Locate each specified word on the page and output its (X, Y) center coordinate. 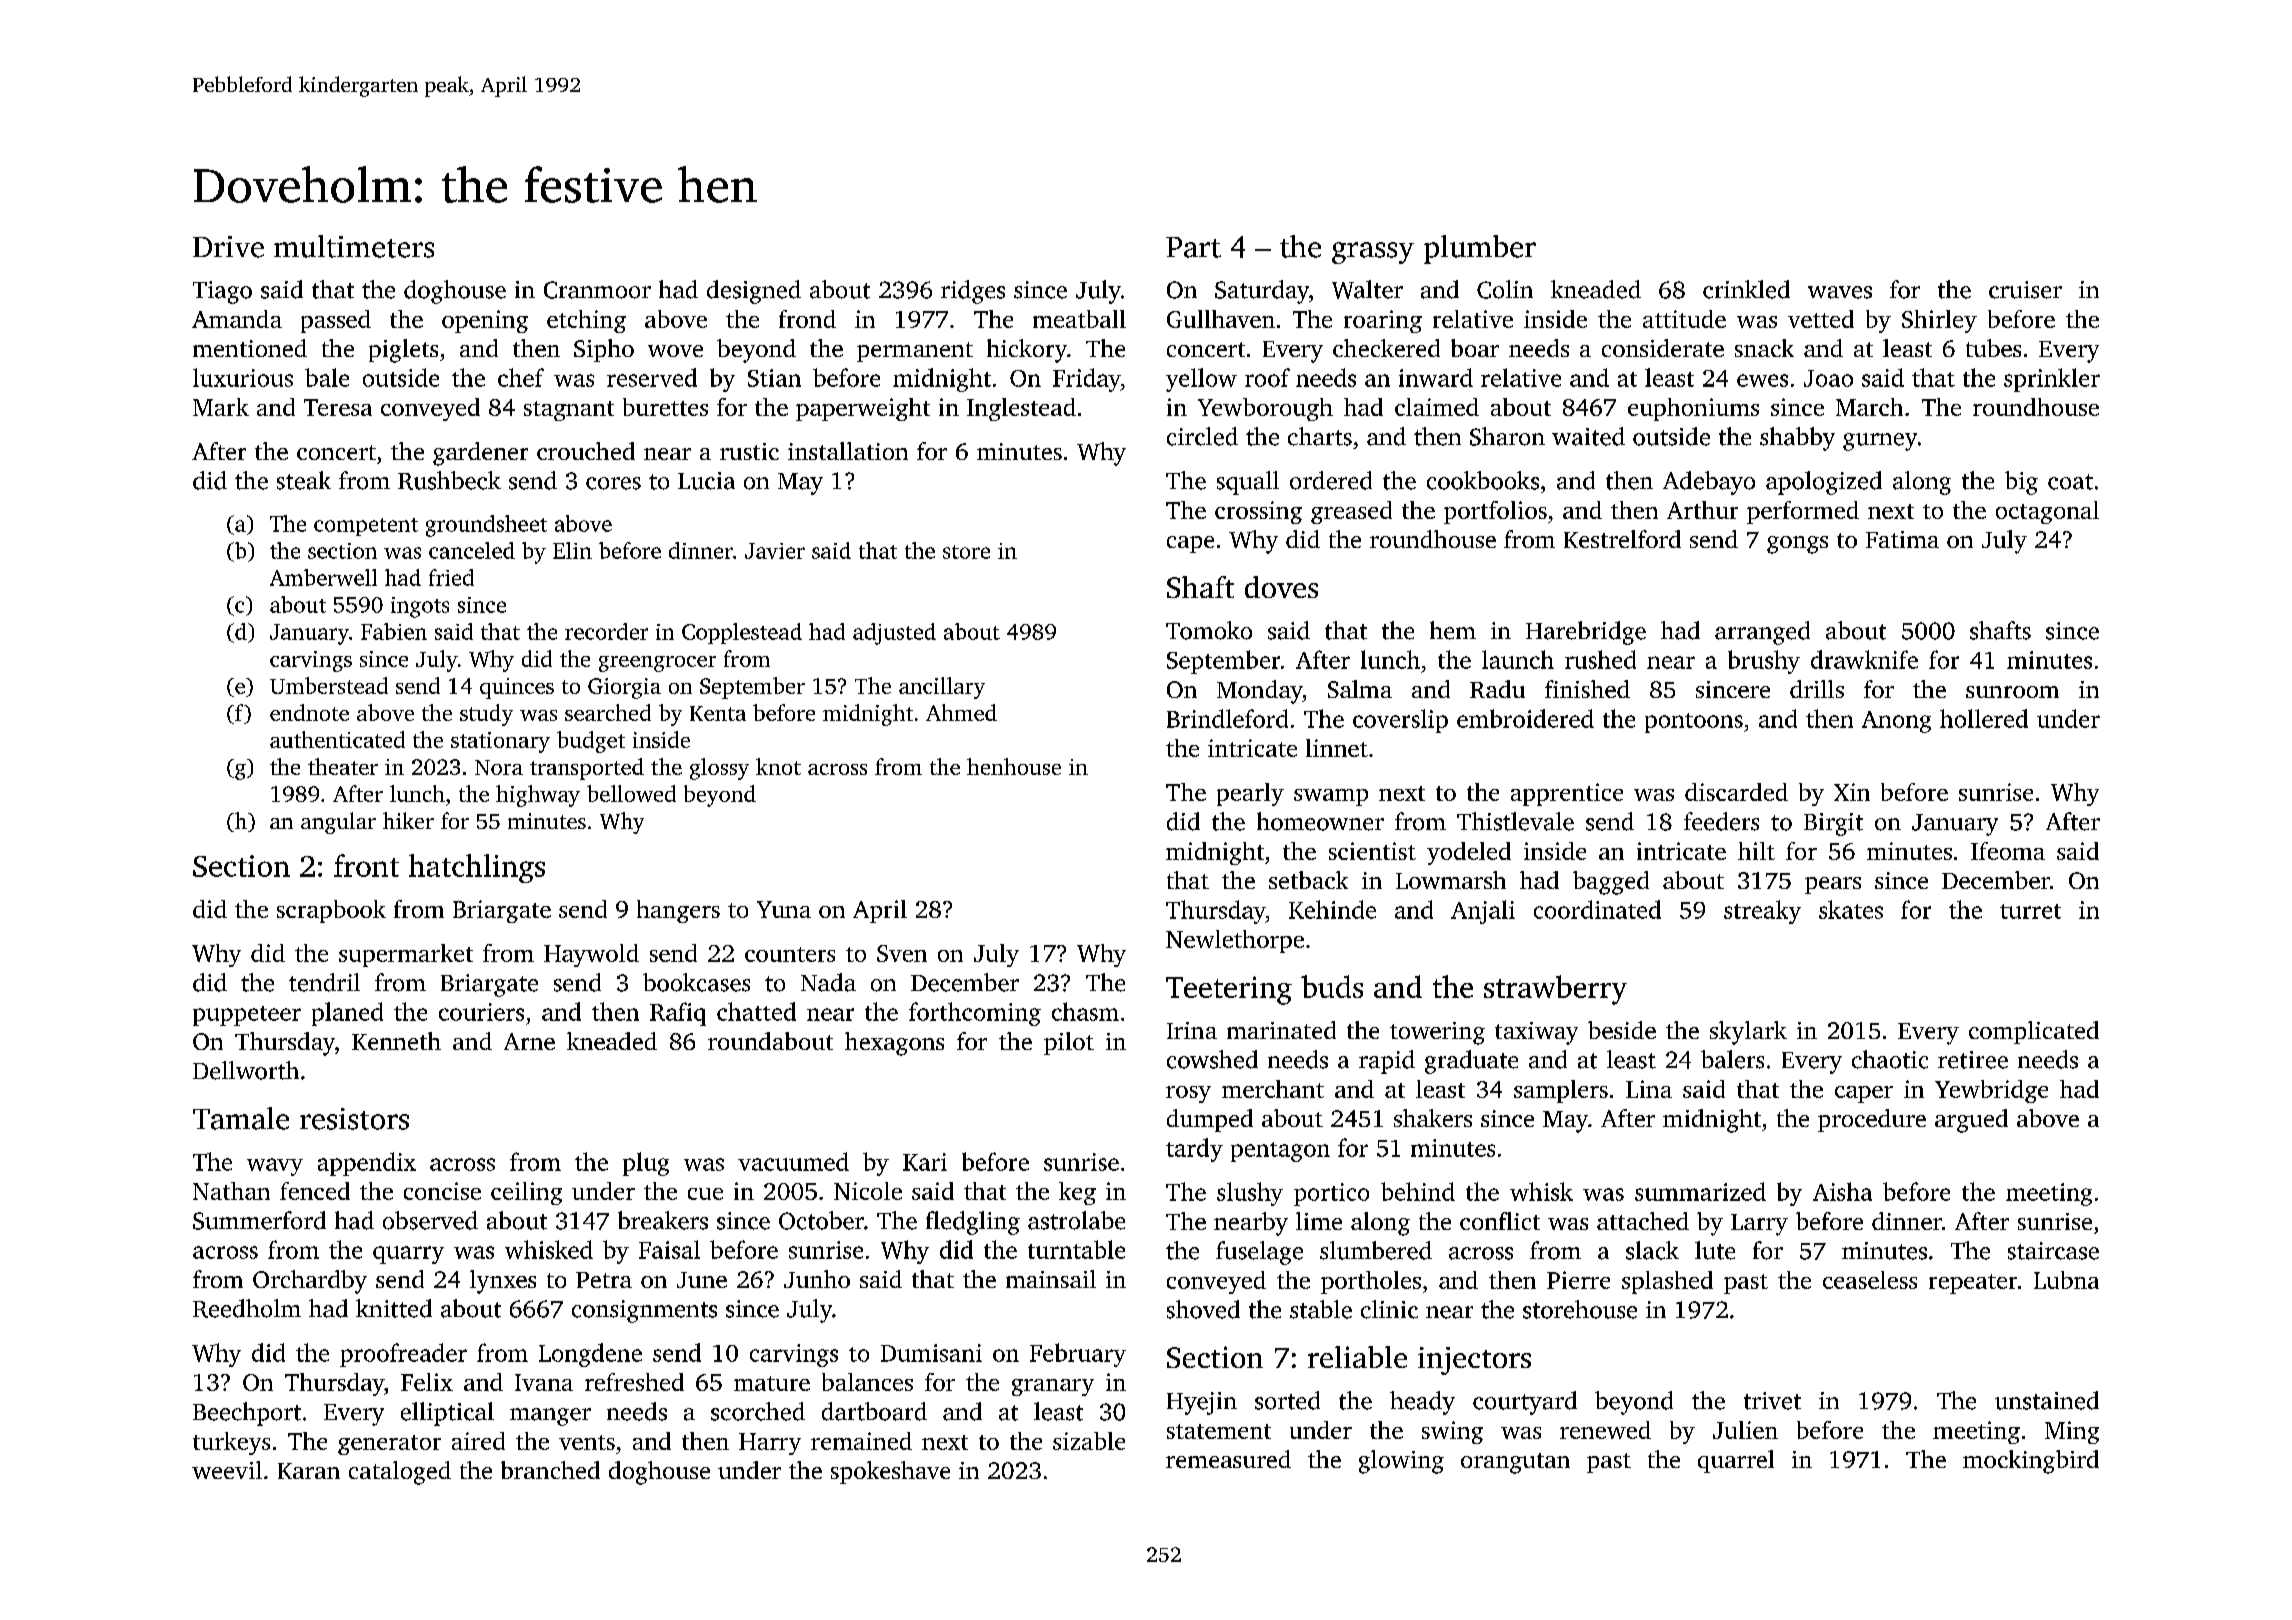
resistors (354, 1119)
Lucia (706, 481)
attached (1643, 1221)
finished (1587, 689)
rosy (1188, 1094)
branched (550, 1470)
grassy (1373, 253)
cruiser (2025, 290)
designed (754, 292)
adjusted (894, 634)
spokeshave (890, 1472)
